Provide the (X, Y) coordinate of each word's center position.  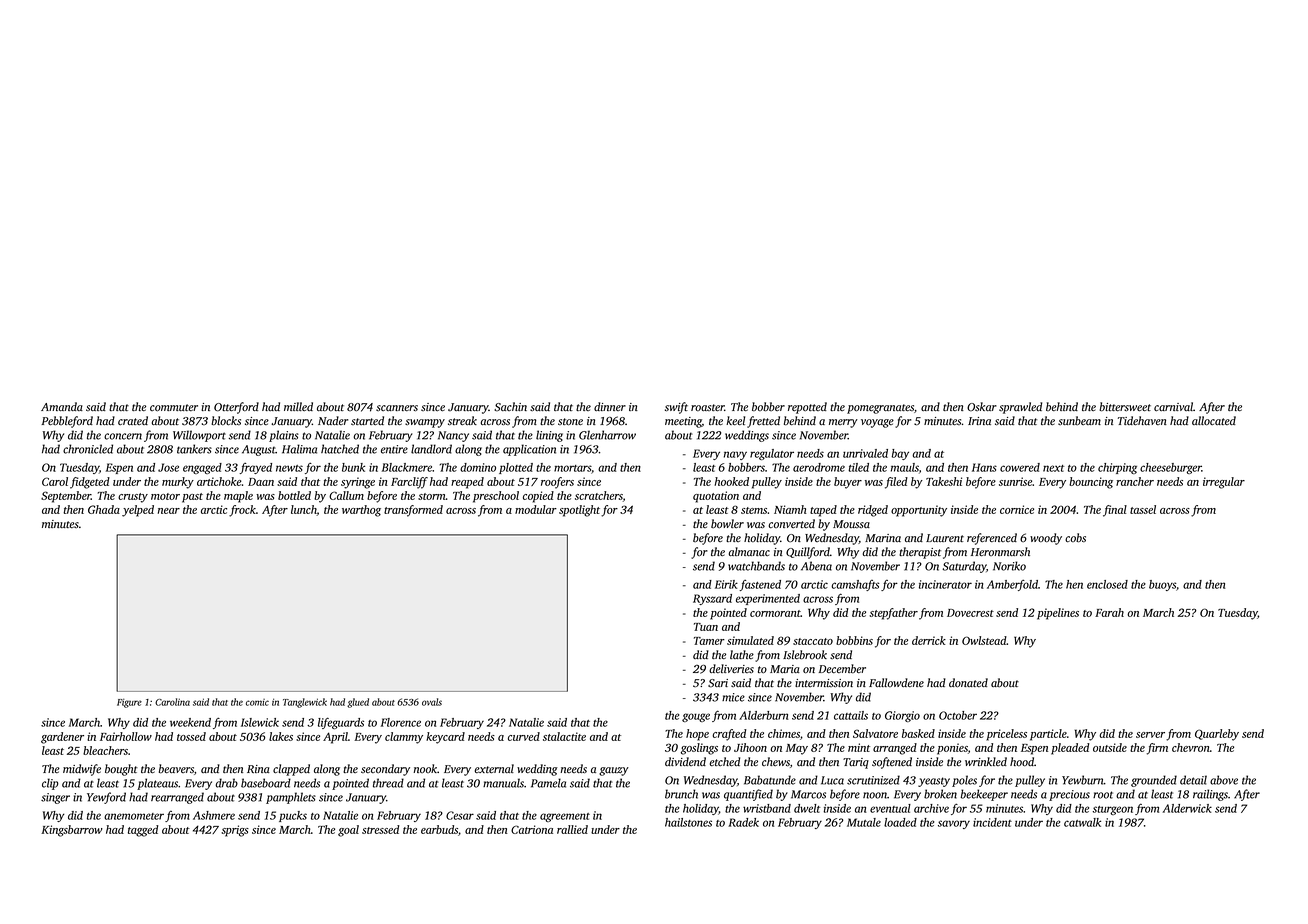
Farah (1109, 612)
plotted (516, 468)
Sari (718, 683)
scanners (397, 408)
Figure (129, 703)
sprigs (235, 831)
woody (1046, 539)
